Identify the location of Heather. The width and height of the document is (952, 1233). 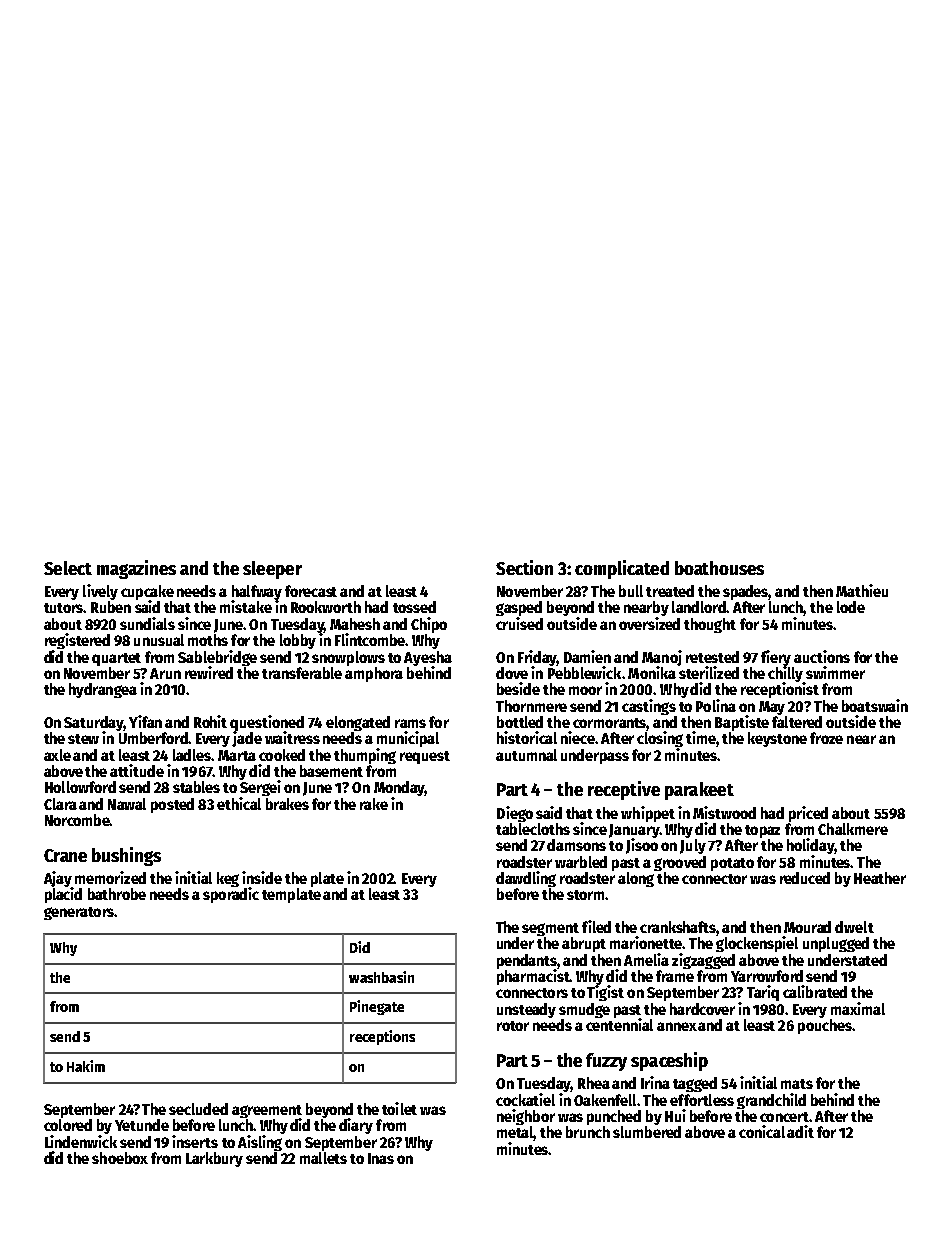
(880, 878).
